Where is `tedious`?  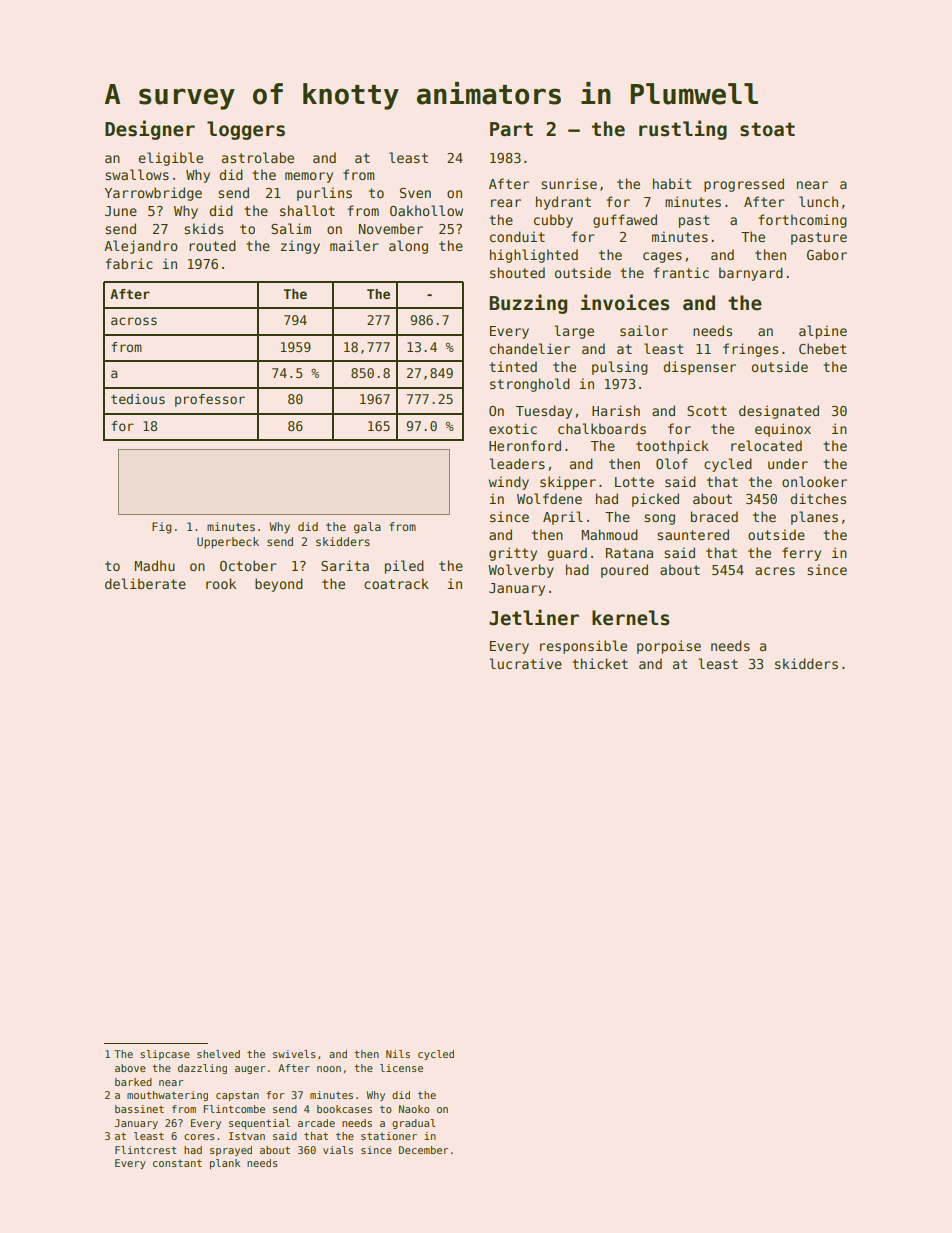
tedious is located at coordinates (138, 399).
